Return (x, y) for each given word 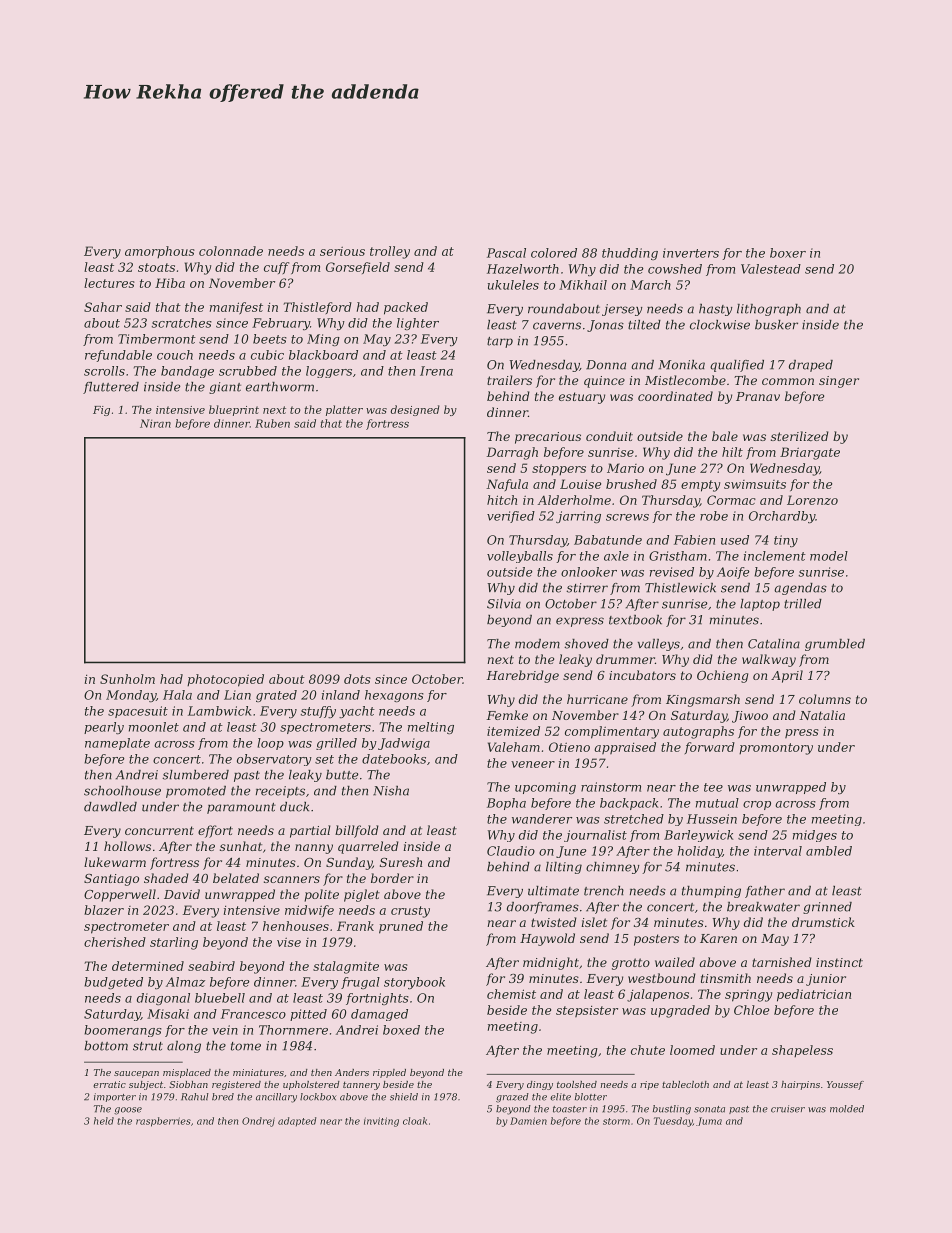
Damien (528, 1121)
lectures (109, 283)
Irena (436, 371)
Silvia (504, 604)
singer (839, 382)
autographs (698, 732)
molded (847, 1109)
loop (270, 744)
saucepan (136, 1074)
